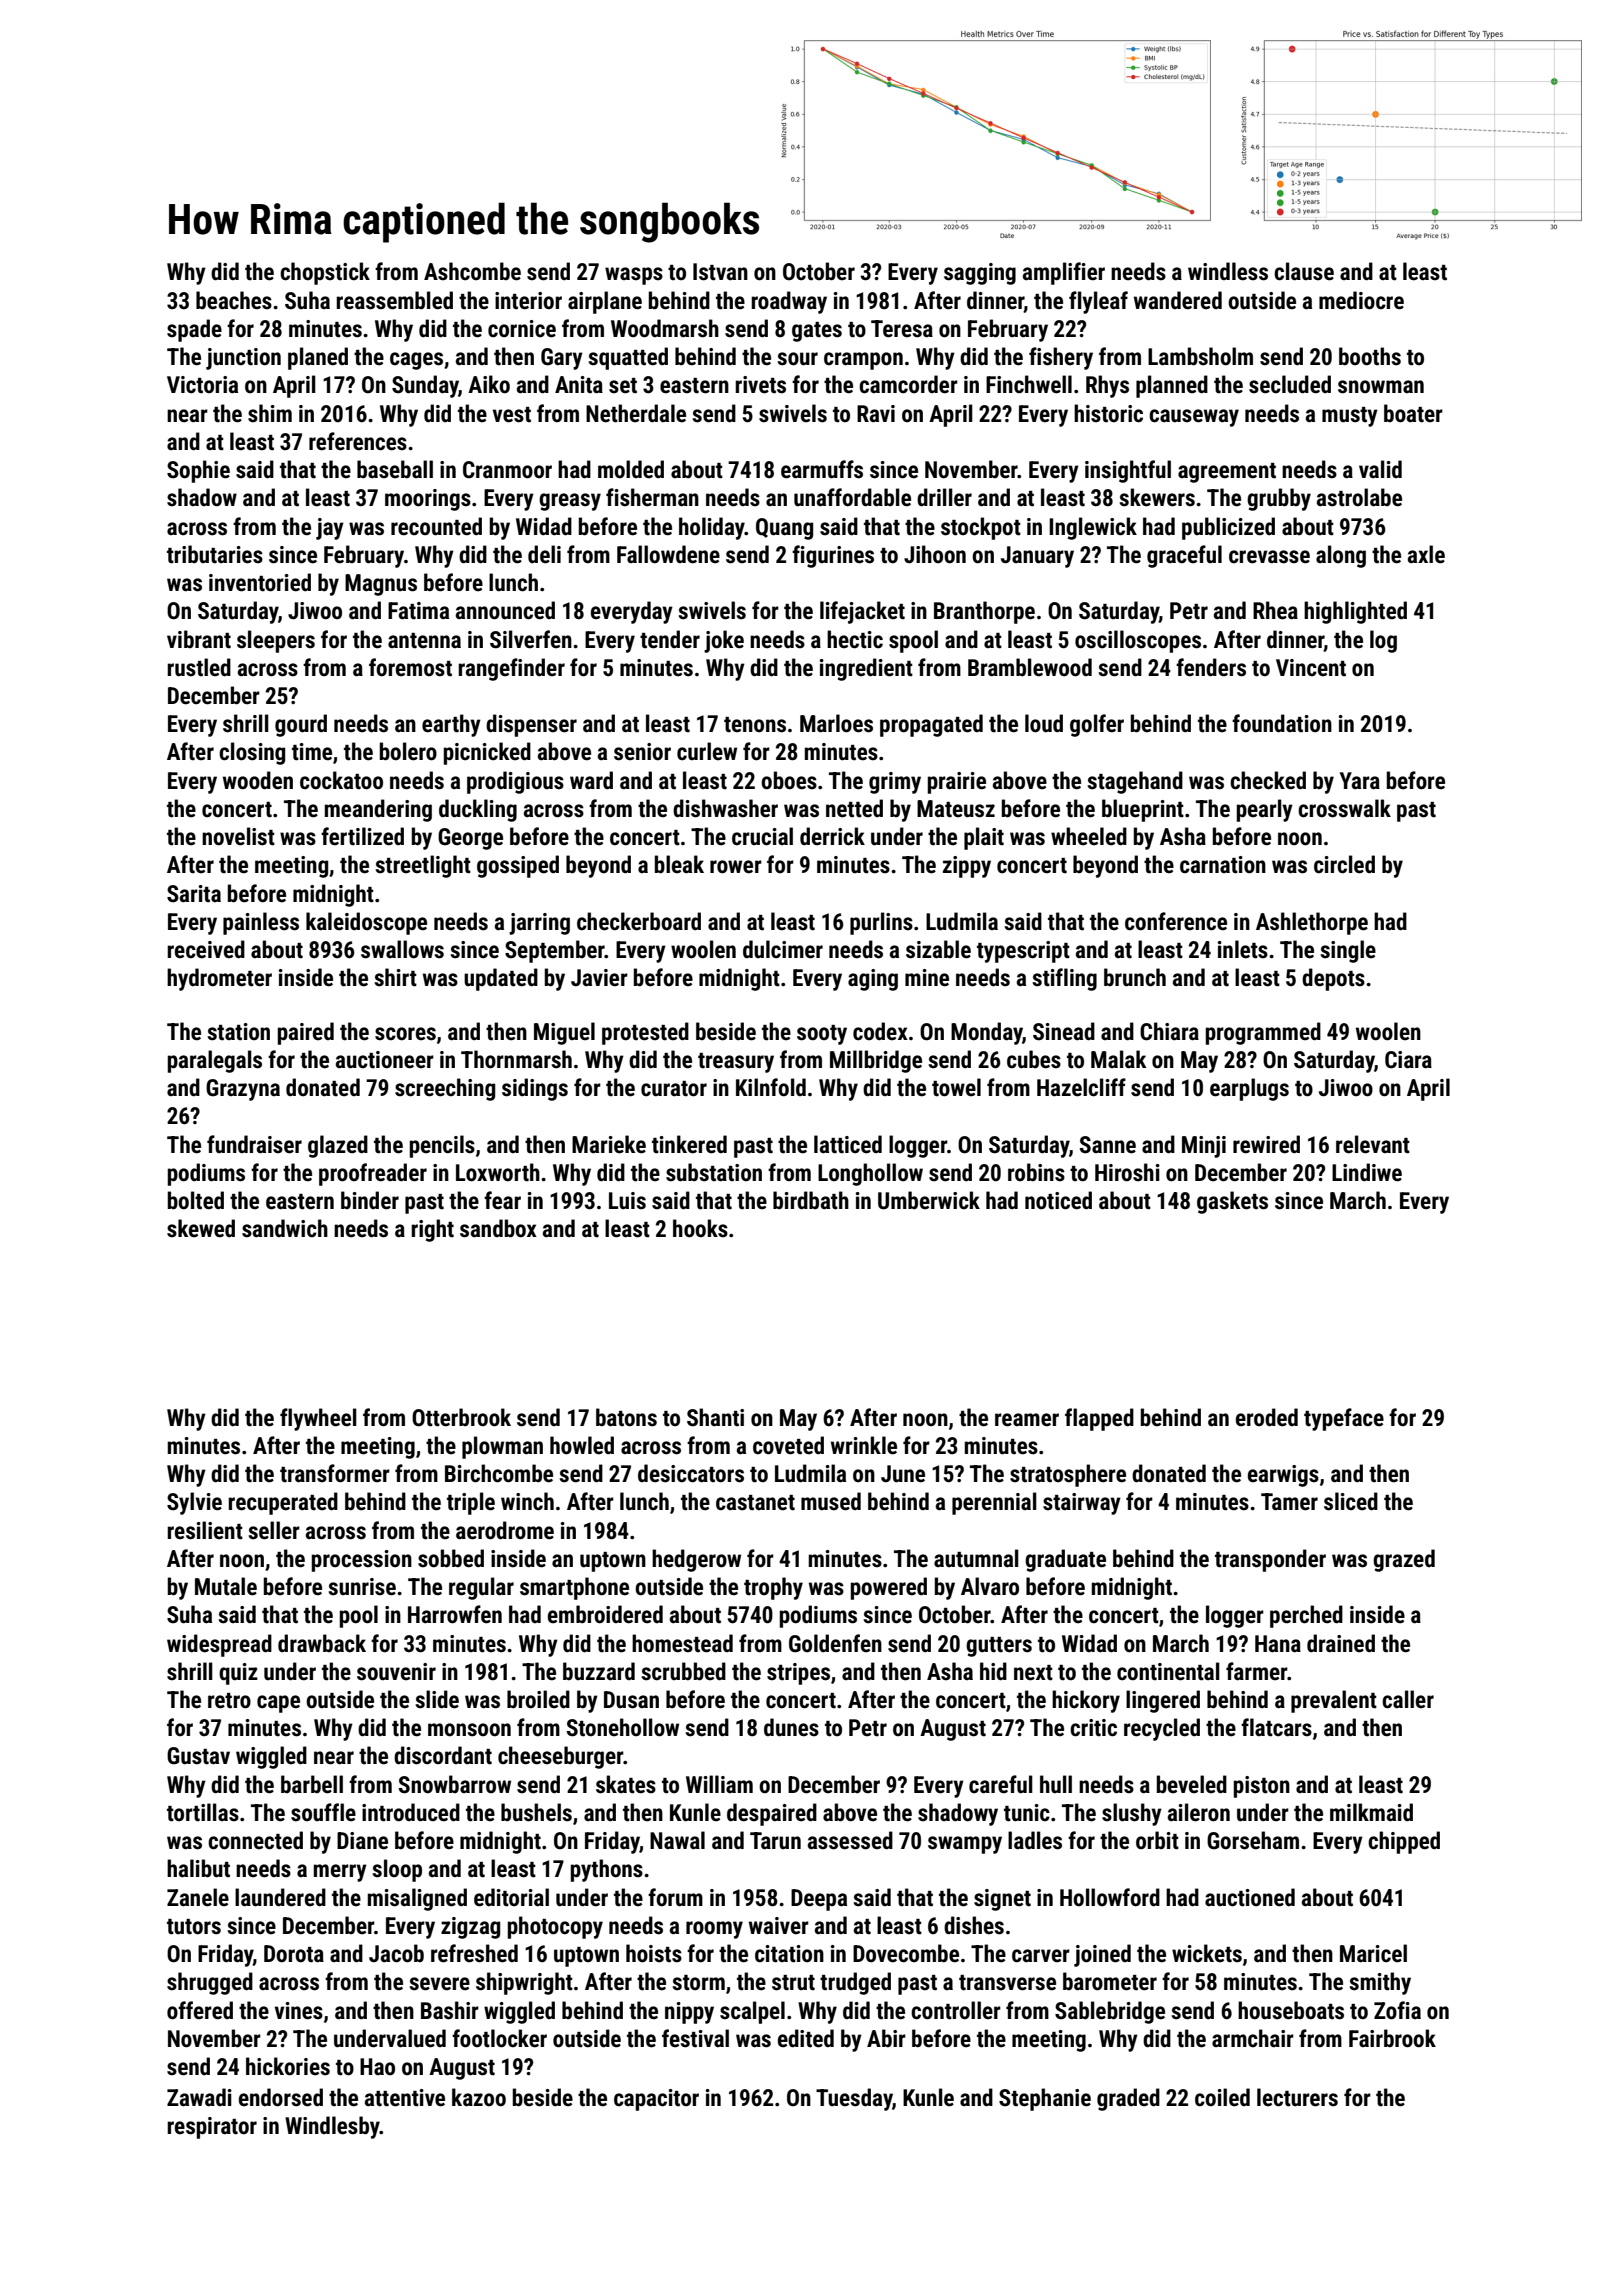 Image resolution: width=1620 pixels, height=2292 pixels. Describe the element at coordinates (999, 1647) in the screenshot. I see `gutters` at that location.
